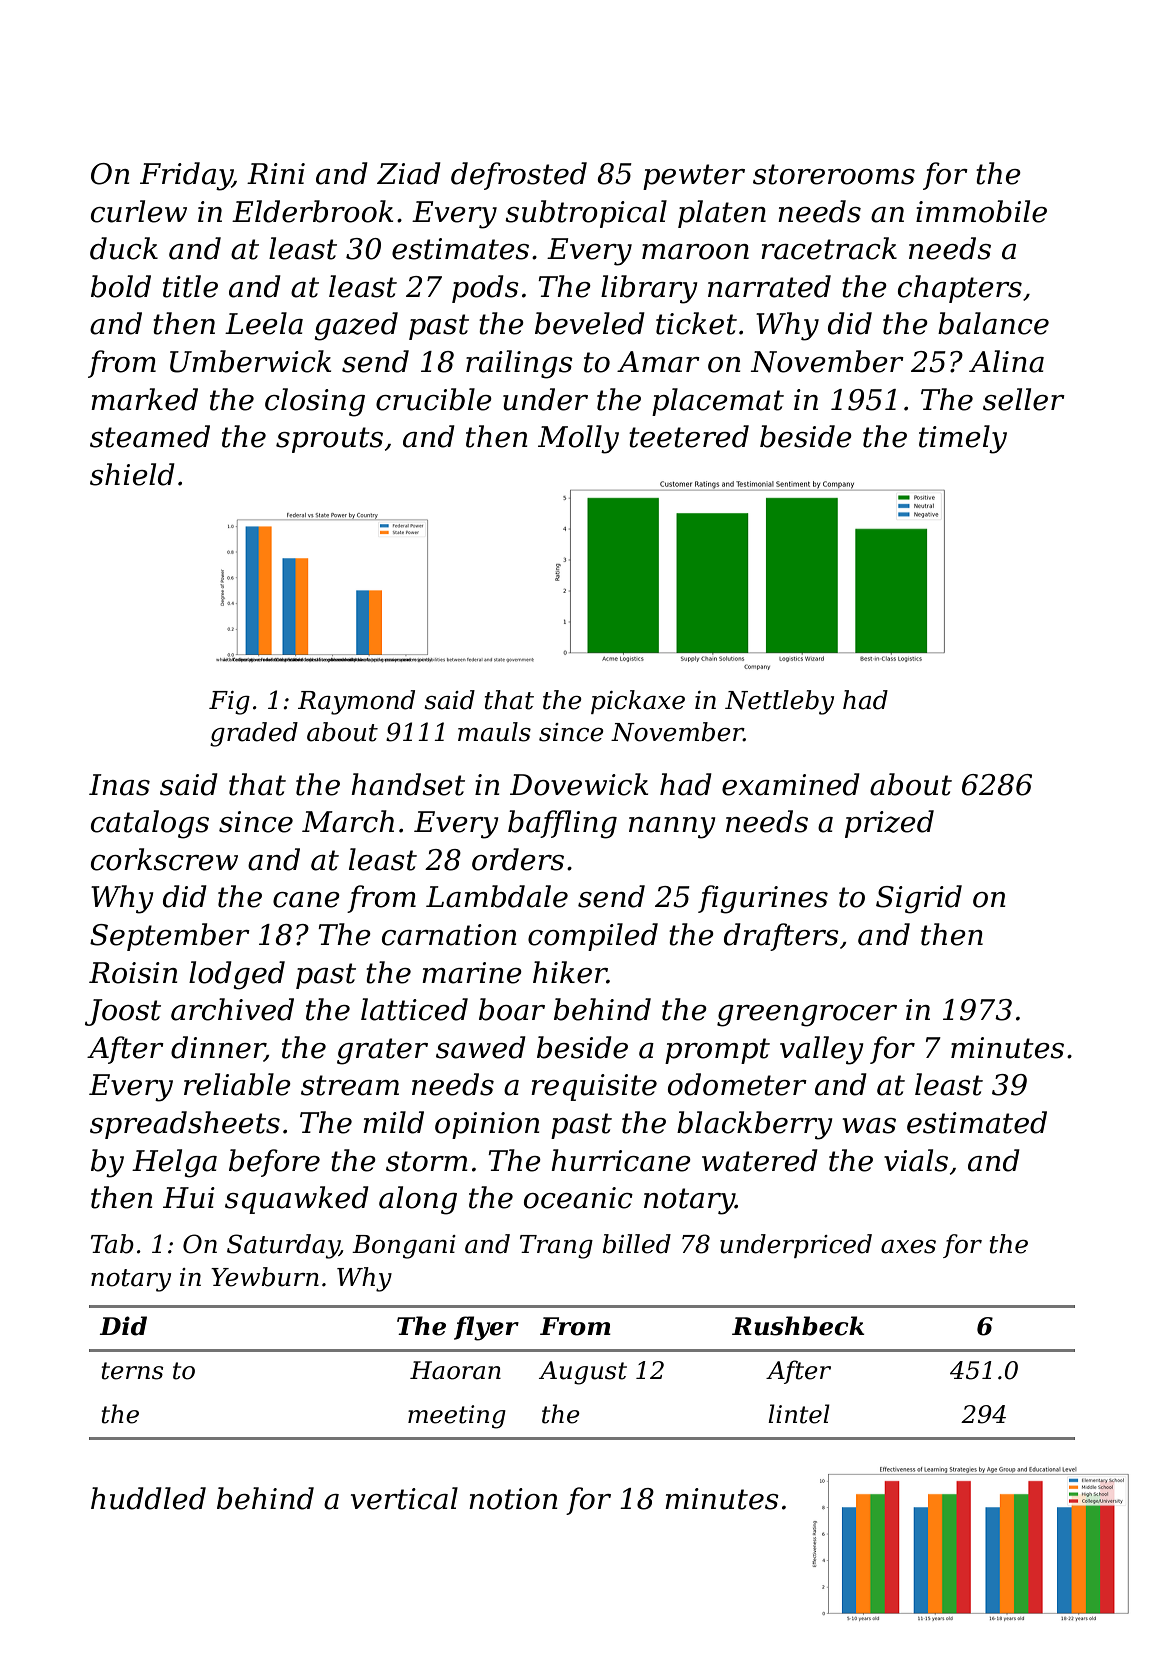  What do you see at coordinates (869, 1126) in the document?
I see `was` at bounding box center [869, 1126].
